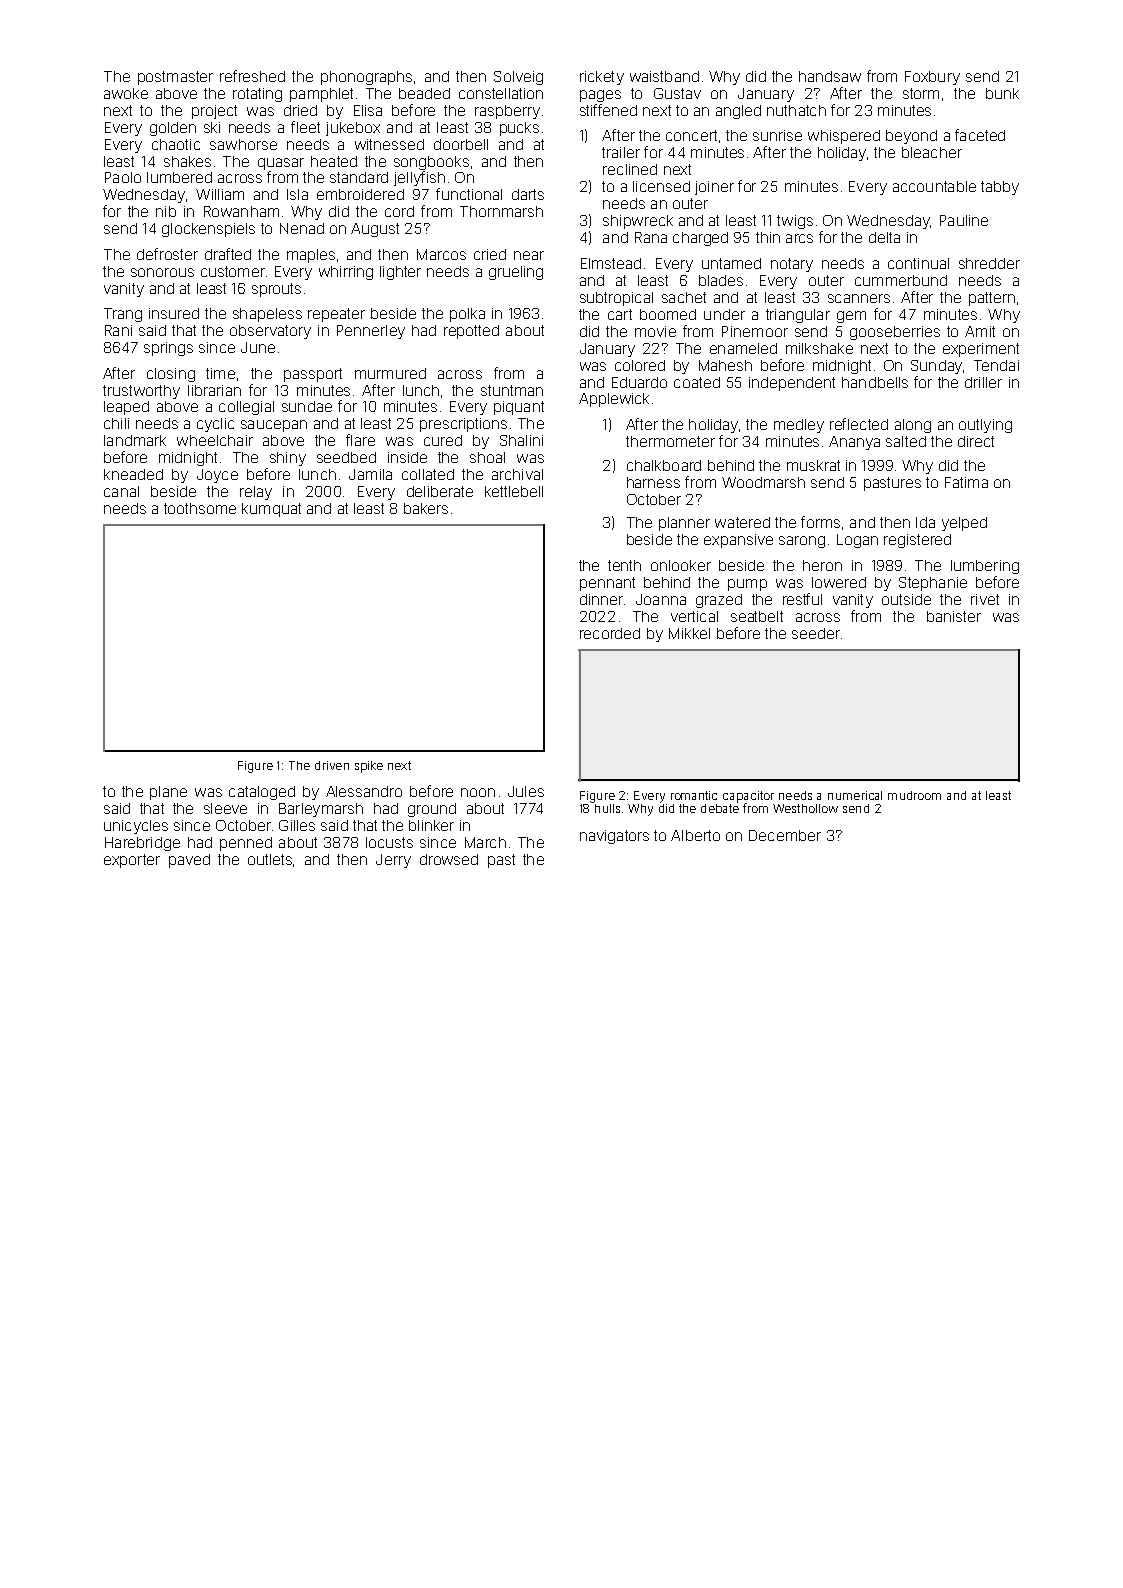 This page has width=1123, height=1588. Describe the element at coordinates (607, 808) in the page. I see `hulls` at that location.
